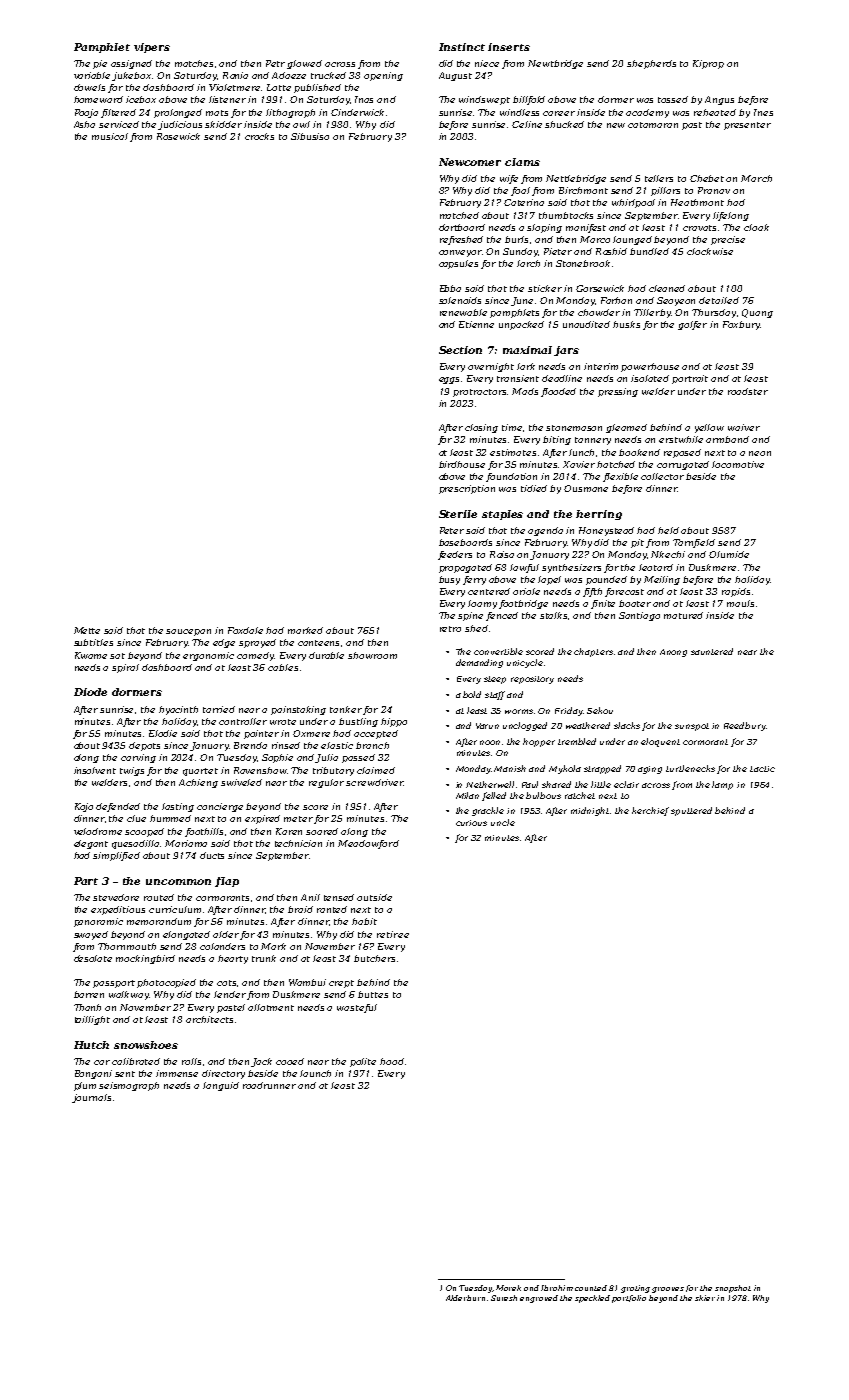 The image size is (849, 1400). What do you see at coordinates (745, 726) in the screenshot?
I see `Reedbury` at bounding box center [745, 726].
